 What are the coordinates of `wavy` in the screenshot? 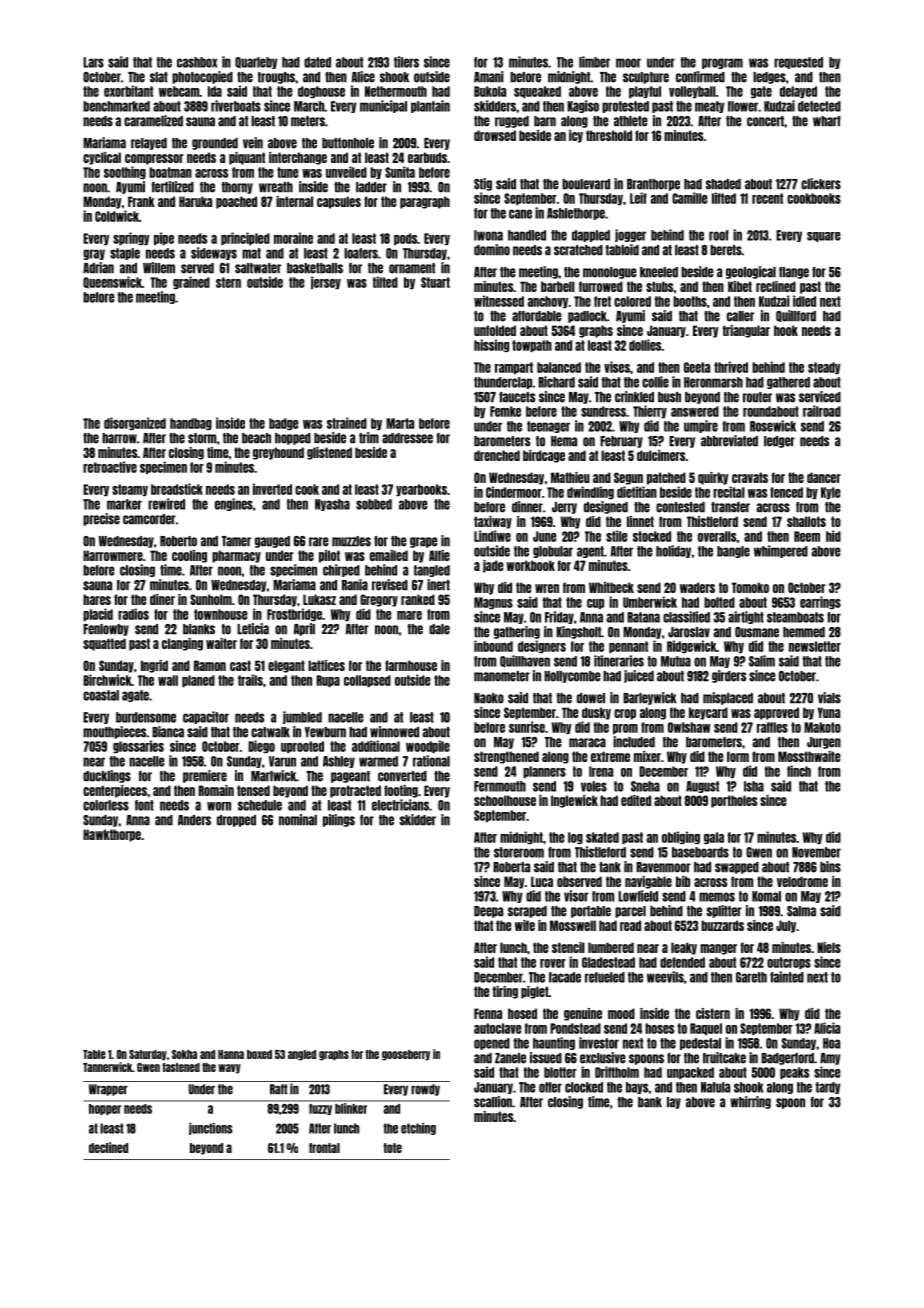 It's located at (229, 1069).
